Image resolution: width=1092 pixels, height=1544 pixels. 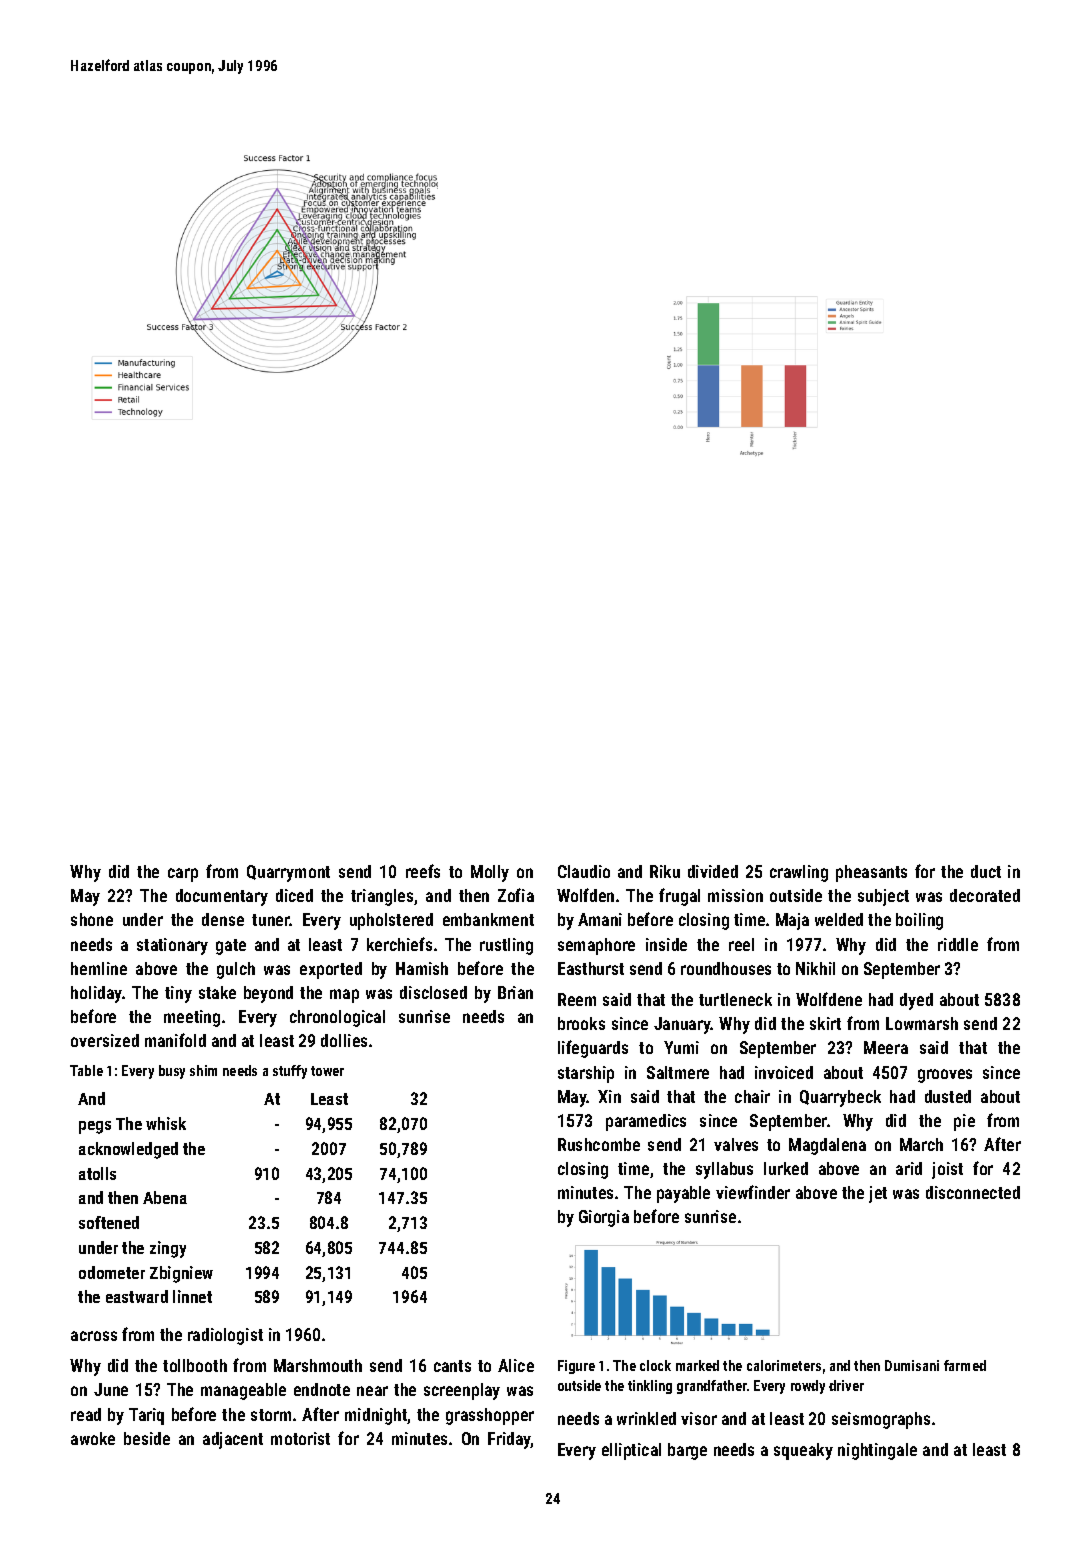 I want to click on carp, so click(x=183, y=875).
